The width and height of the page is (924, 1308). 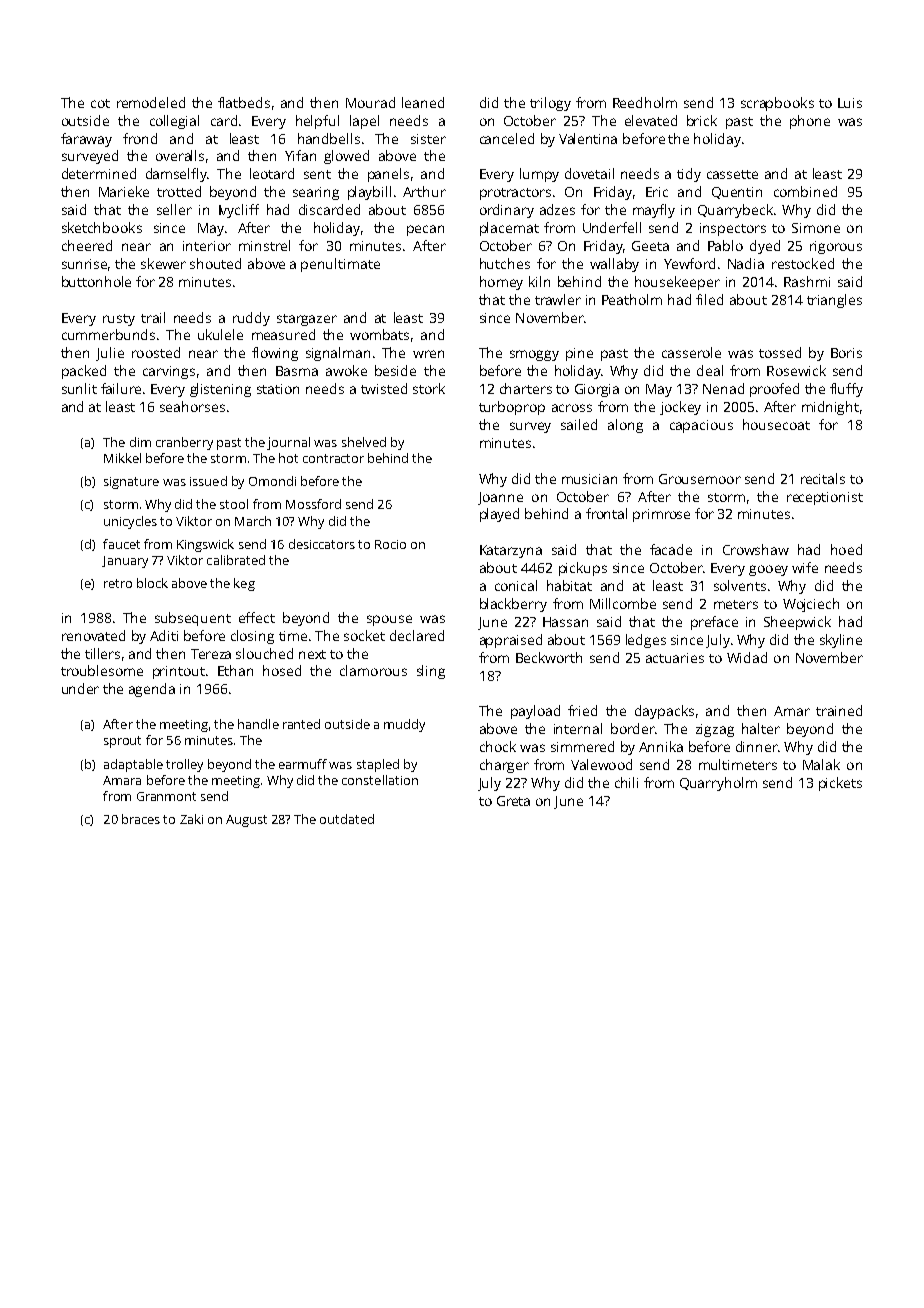 What do you see at coordinates (379, 334) in the page?
I see `wombats` at bounding box center [379, 334].
